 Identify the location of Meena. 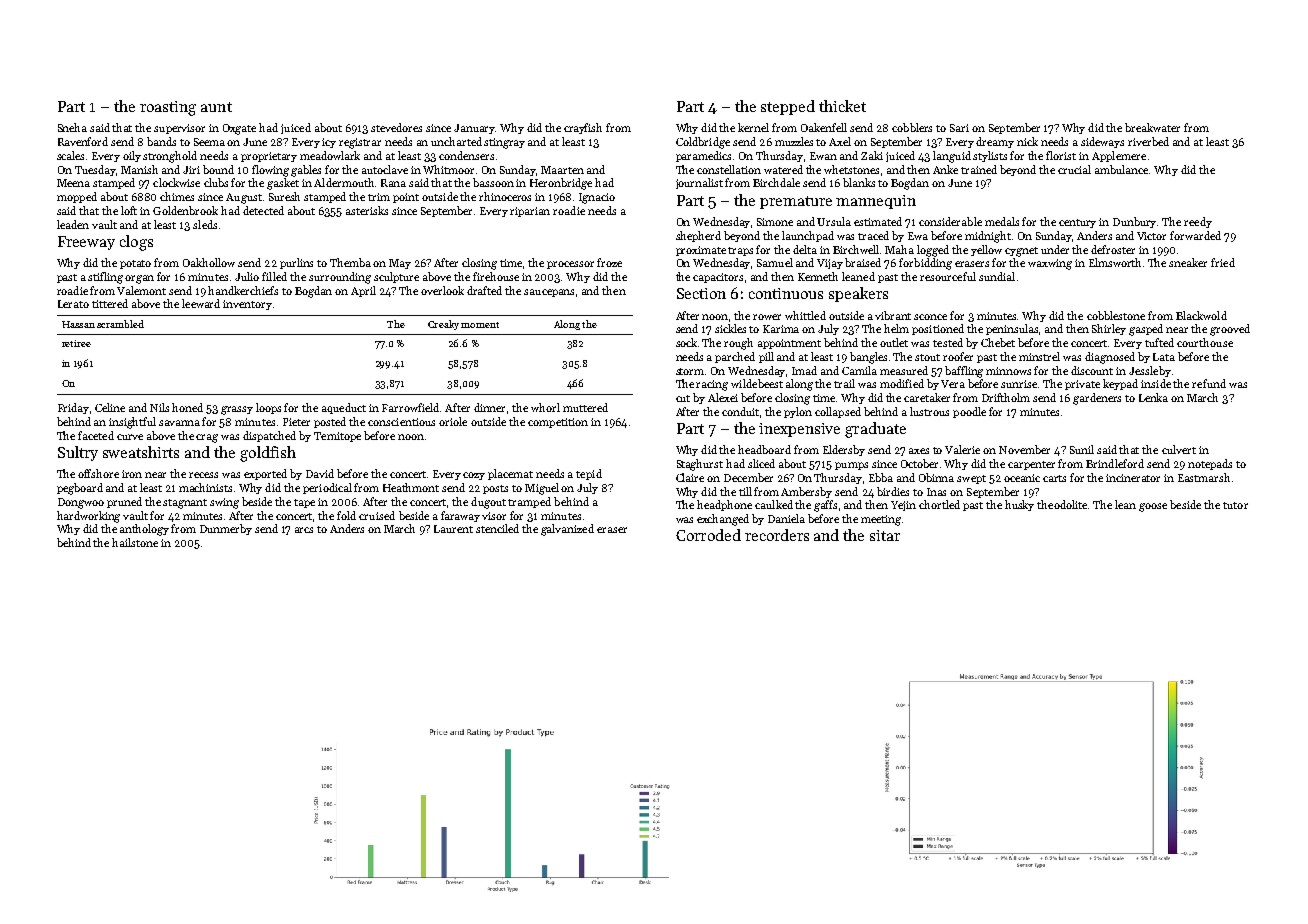
(73, 183).
